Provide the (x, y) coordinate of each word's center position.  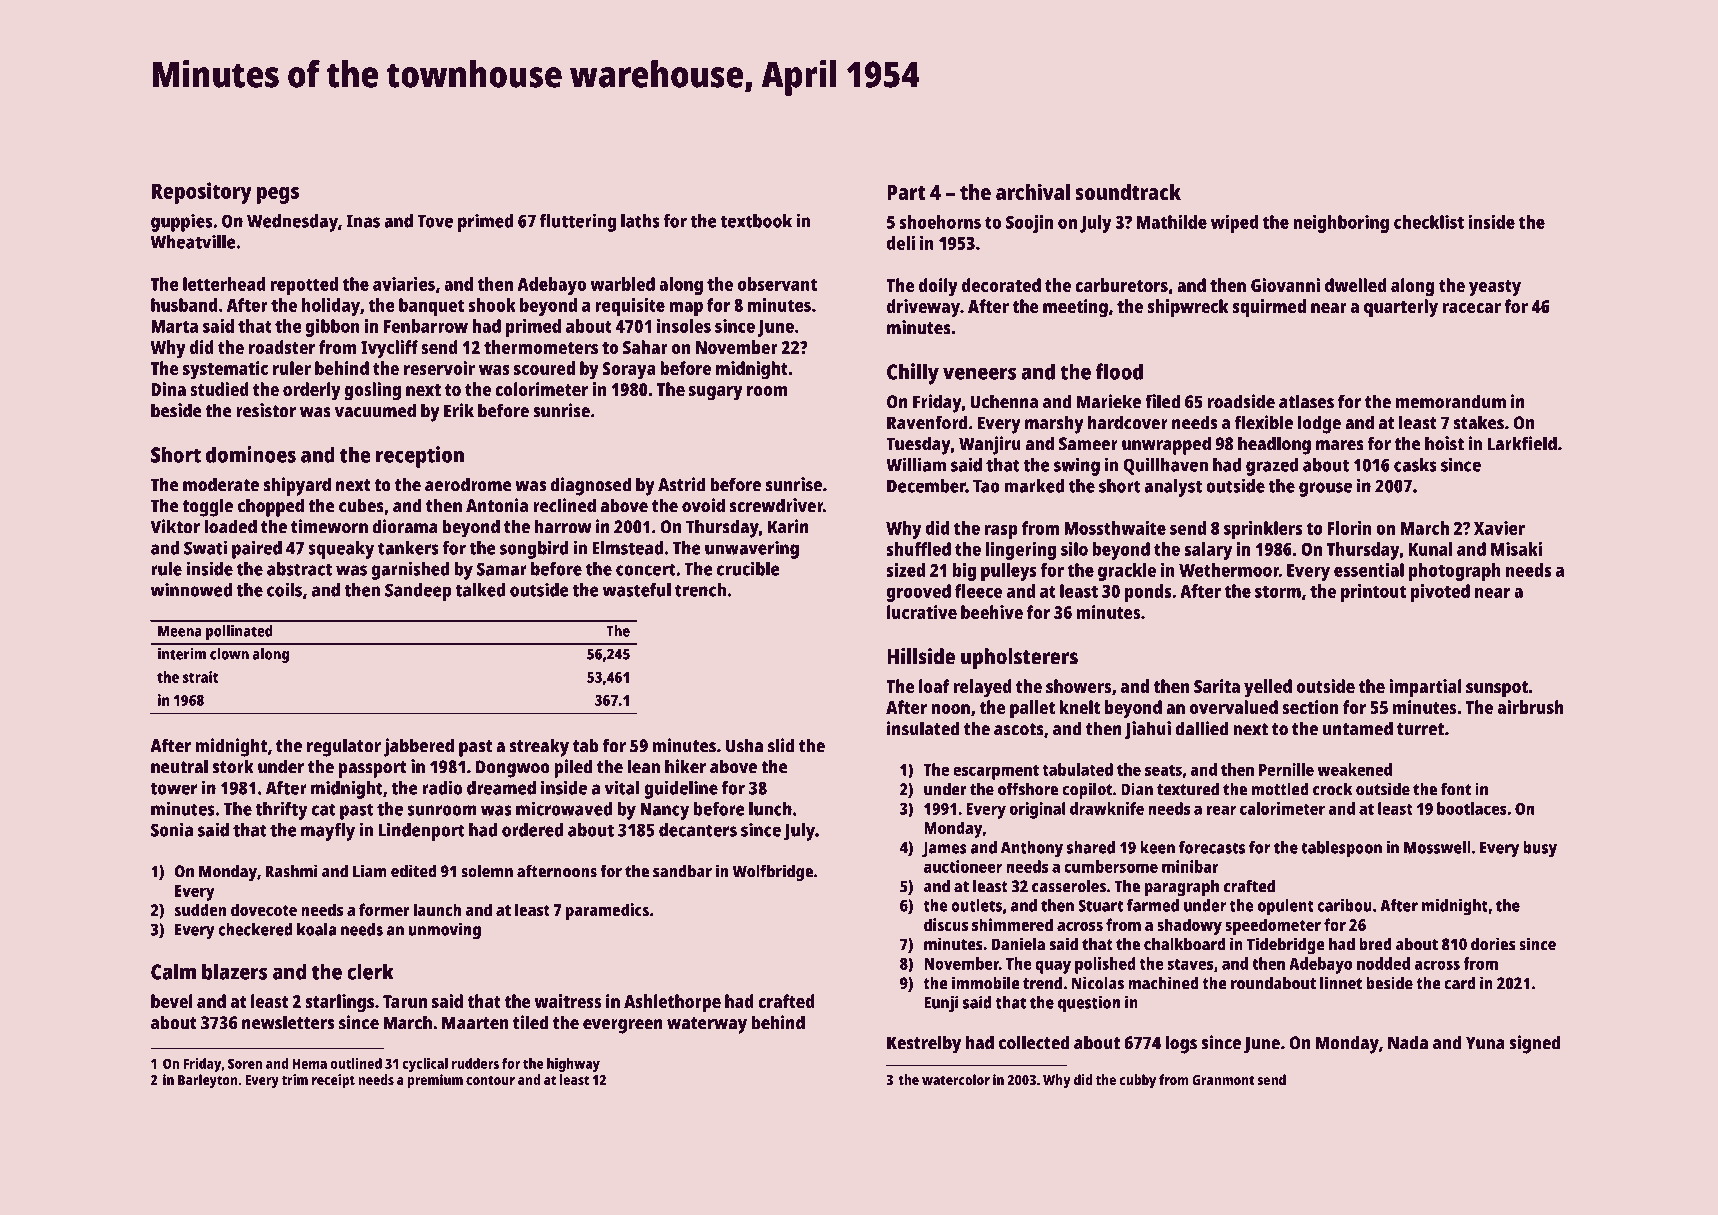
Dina (168, 389)
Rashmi (291, 871)
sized (906, 570)
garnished (410, 570)
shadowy (1189, 926)
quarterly (1401, 308)
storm (1278, 592)
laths (640, 221)
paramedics (607, 911)
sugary (716, 393)
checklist (1429, 222)
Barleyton (207, 1081)
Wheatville (193, 242)
